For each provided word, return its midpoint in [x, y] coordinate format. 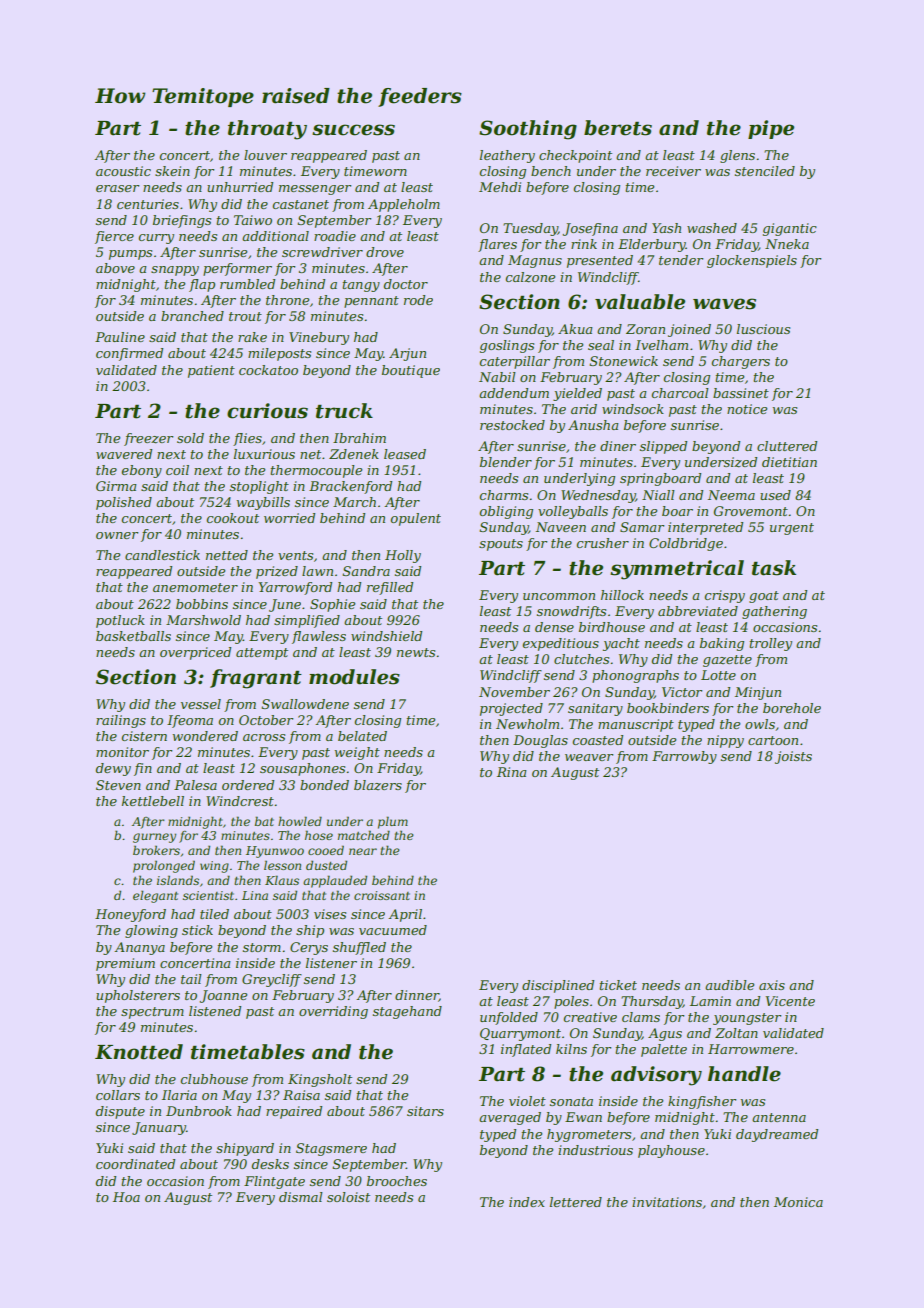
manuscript [636, 725]
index [527, 1202]
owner [117, 535]
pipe [771, 129]
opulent [415, 519]
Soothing [528, 130]
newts [416, 652]
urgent [792, 529]
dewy [113, 769]
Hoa [126, 1197]
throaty [267, 130]
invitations [667, 1202]
